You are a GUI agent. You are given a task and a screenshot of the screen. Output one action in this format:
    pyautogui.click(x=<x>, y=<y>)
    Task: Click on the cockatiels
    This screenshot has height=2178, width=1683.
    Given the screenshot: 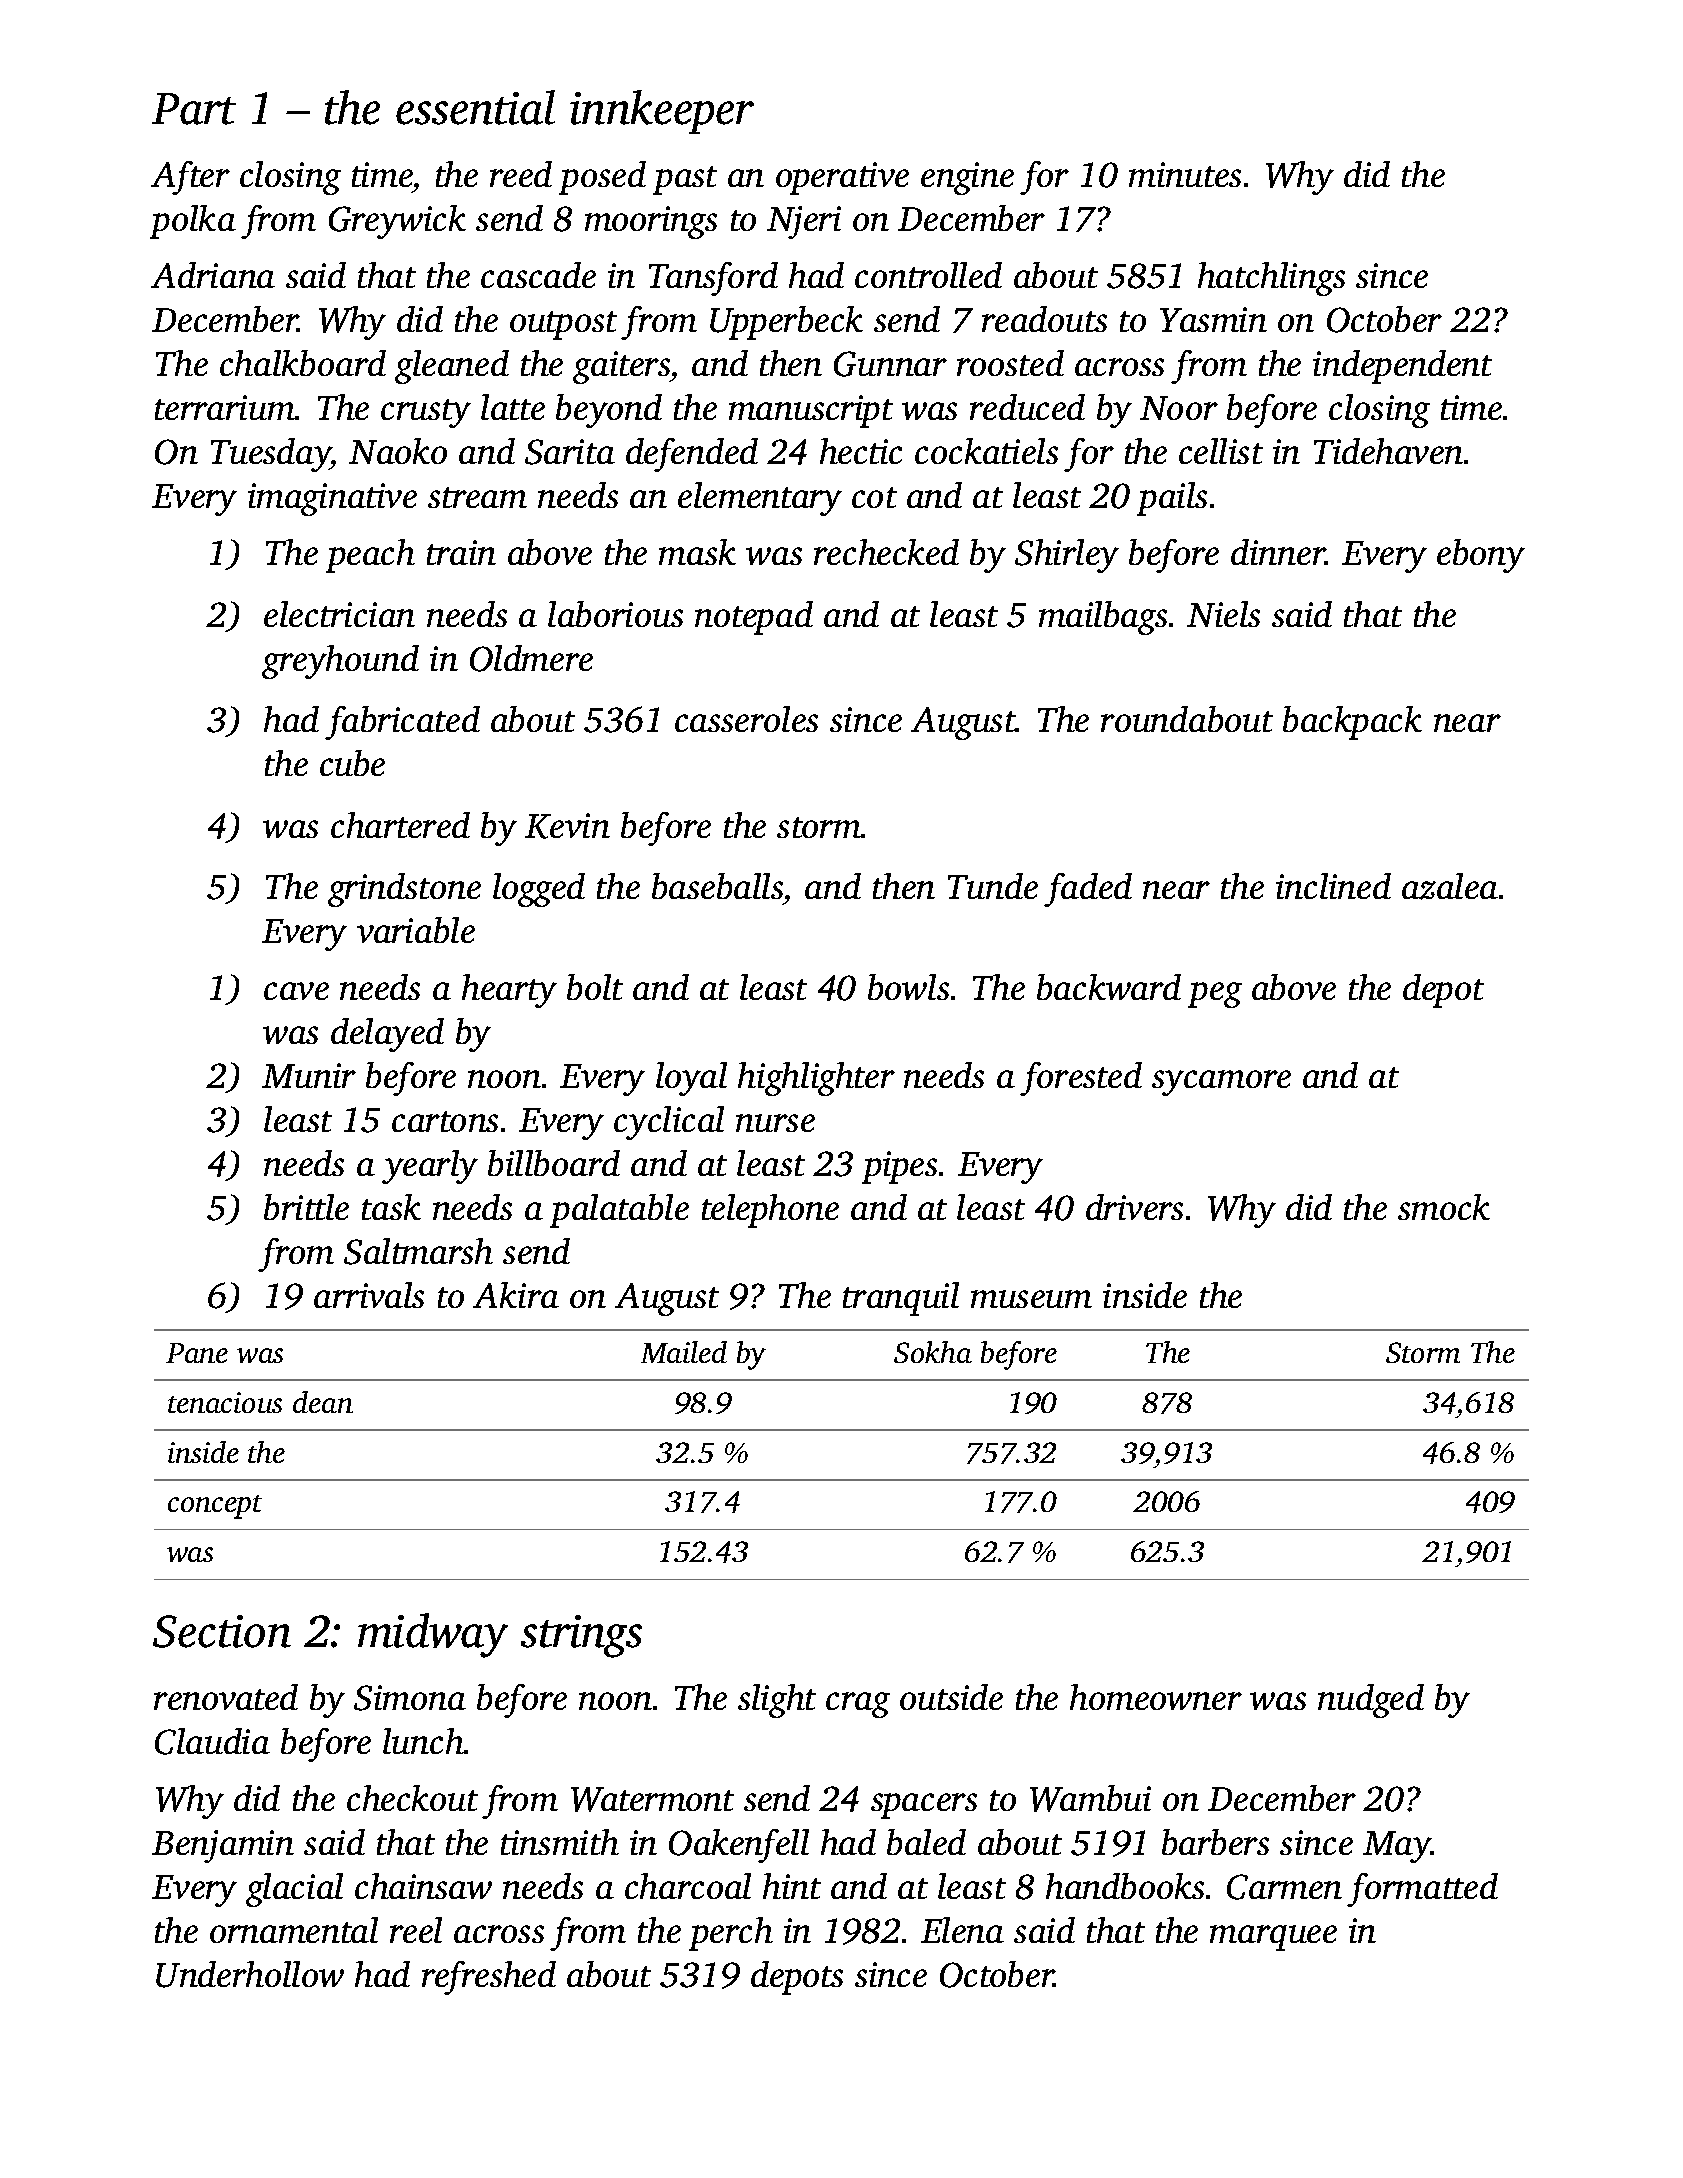 What is the action you would take?
    pyautogui.click(x=986, y=451)
